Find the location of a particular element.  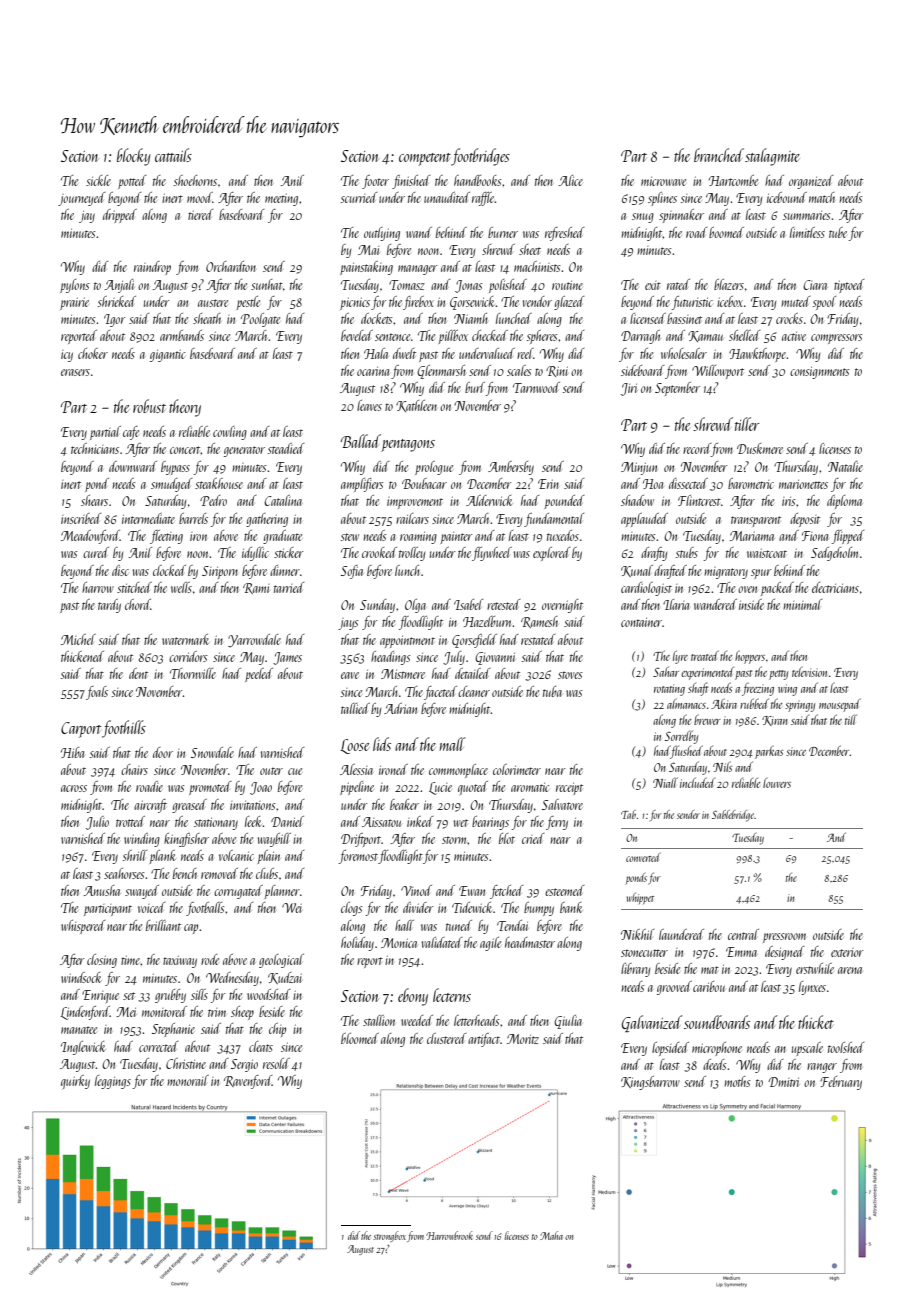

strongbox is located at coordinates (389, 1236).
